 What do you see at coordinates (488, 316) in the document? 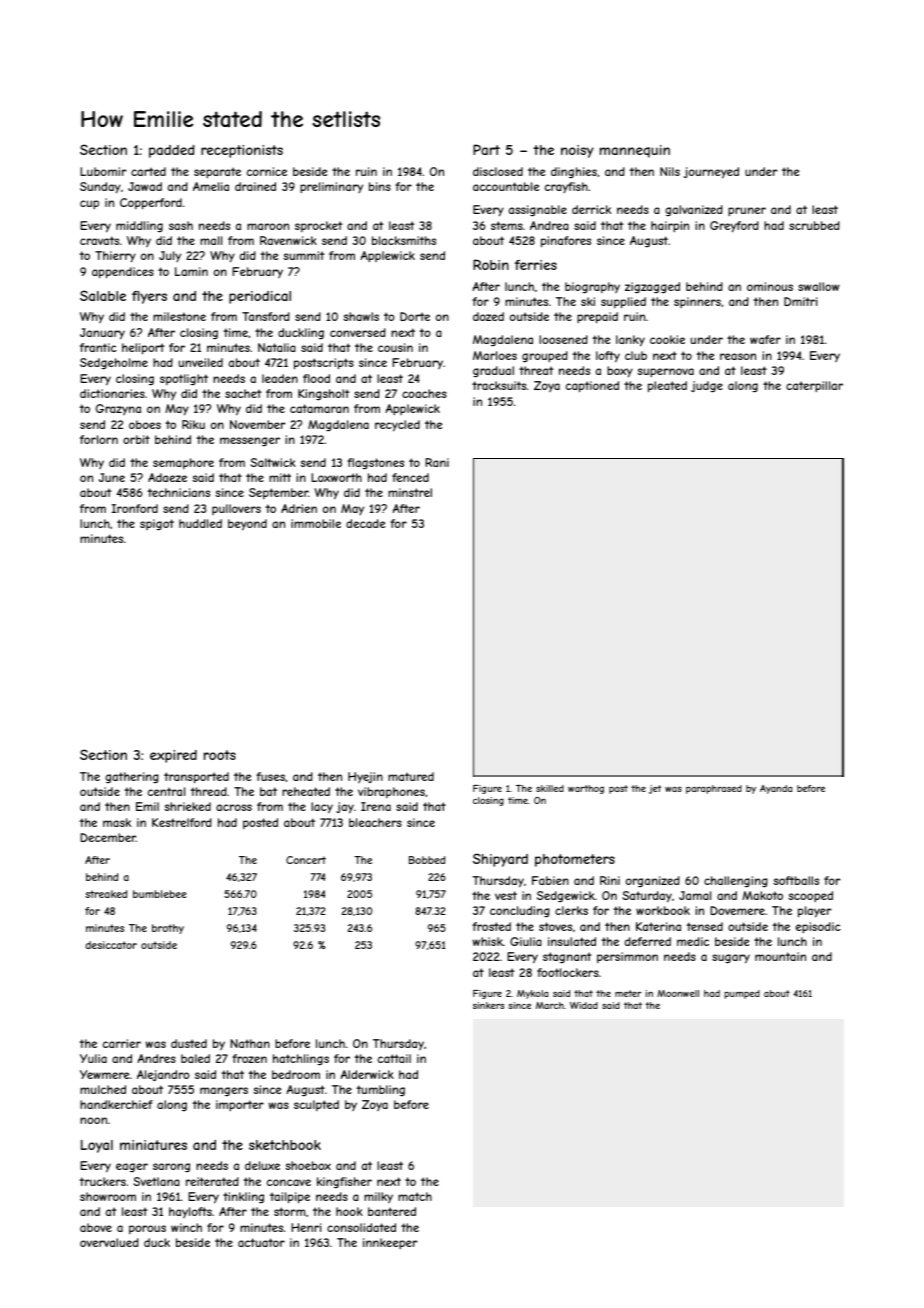
I see `dozed` at bounding box center [488, 316].
